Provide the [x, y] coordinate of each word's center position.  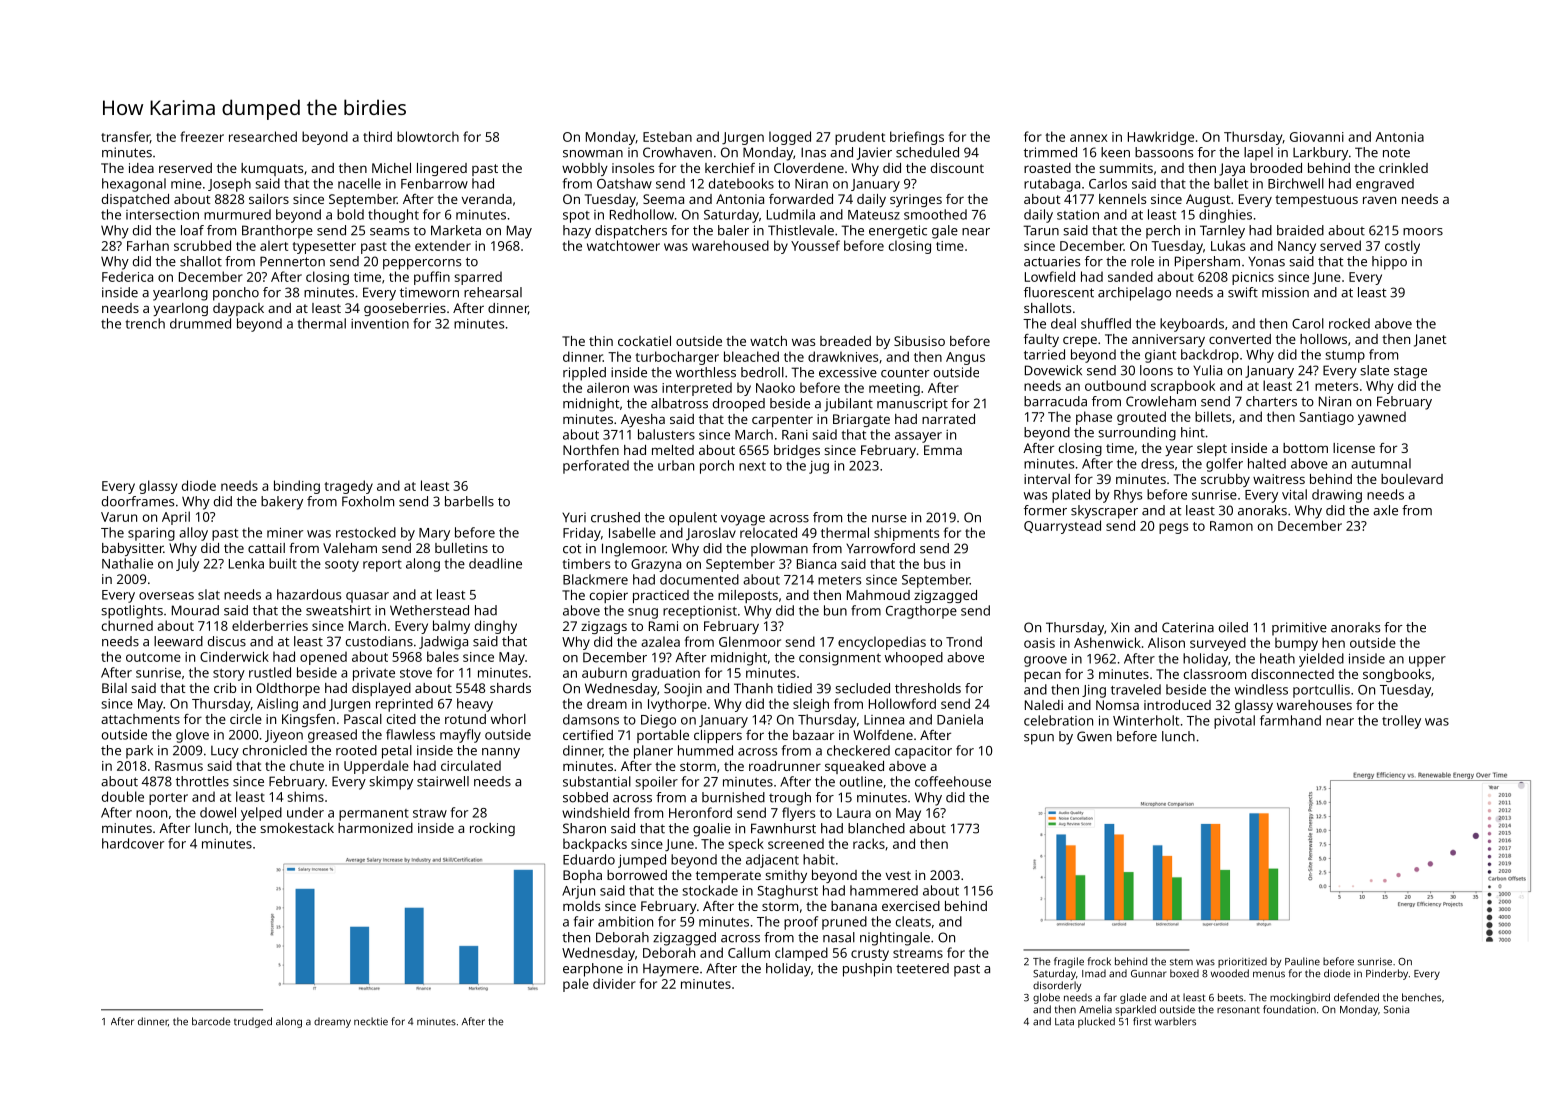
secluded [862, 688]
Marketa [456, 230]
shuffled [1106, 323]
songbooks [1397, 675]
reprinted [404, 705]
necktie [371, 1021]
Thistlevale [801, 230]
